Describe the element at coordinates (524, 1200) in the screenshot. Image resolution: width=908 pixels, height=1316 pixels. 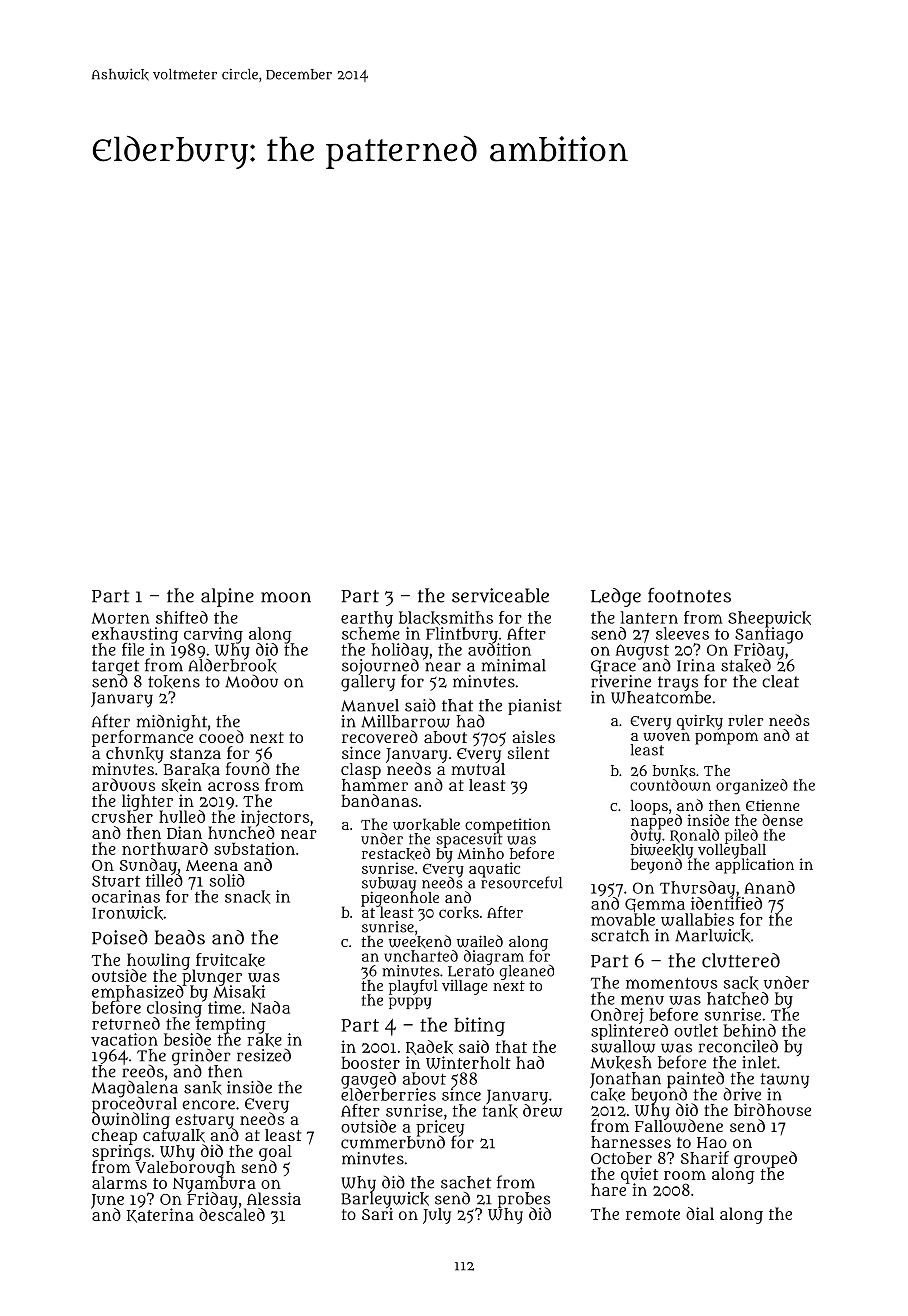
I see `probes` at that location.
